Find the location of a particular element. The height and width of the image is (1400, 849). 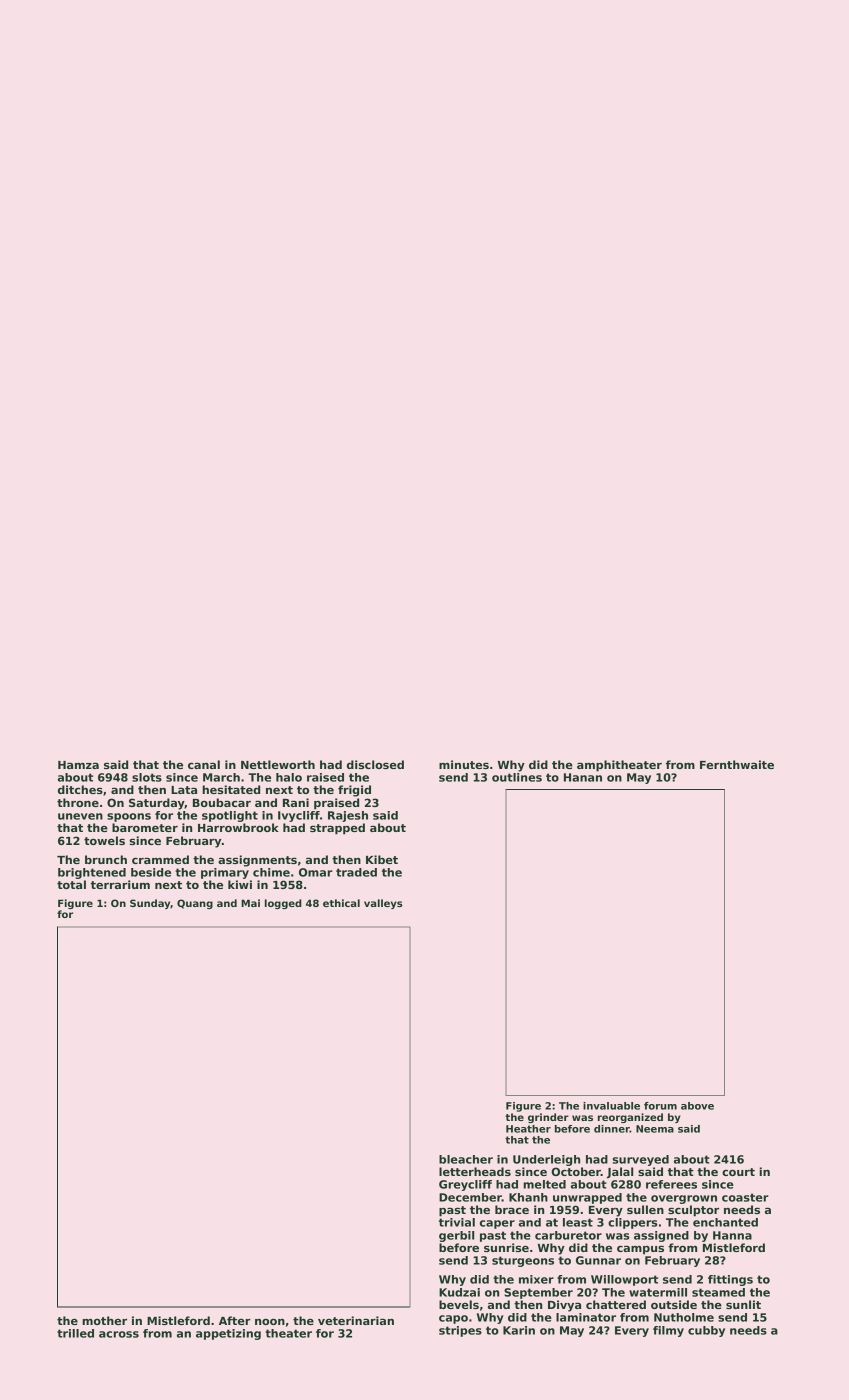

canal is located at coordinates (204, 764).
